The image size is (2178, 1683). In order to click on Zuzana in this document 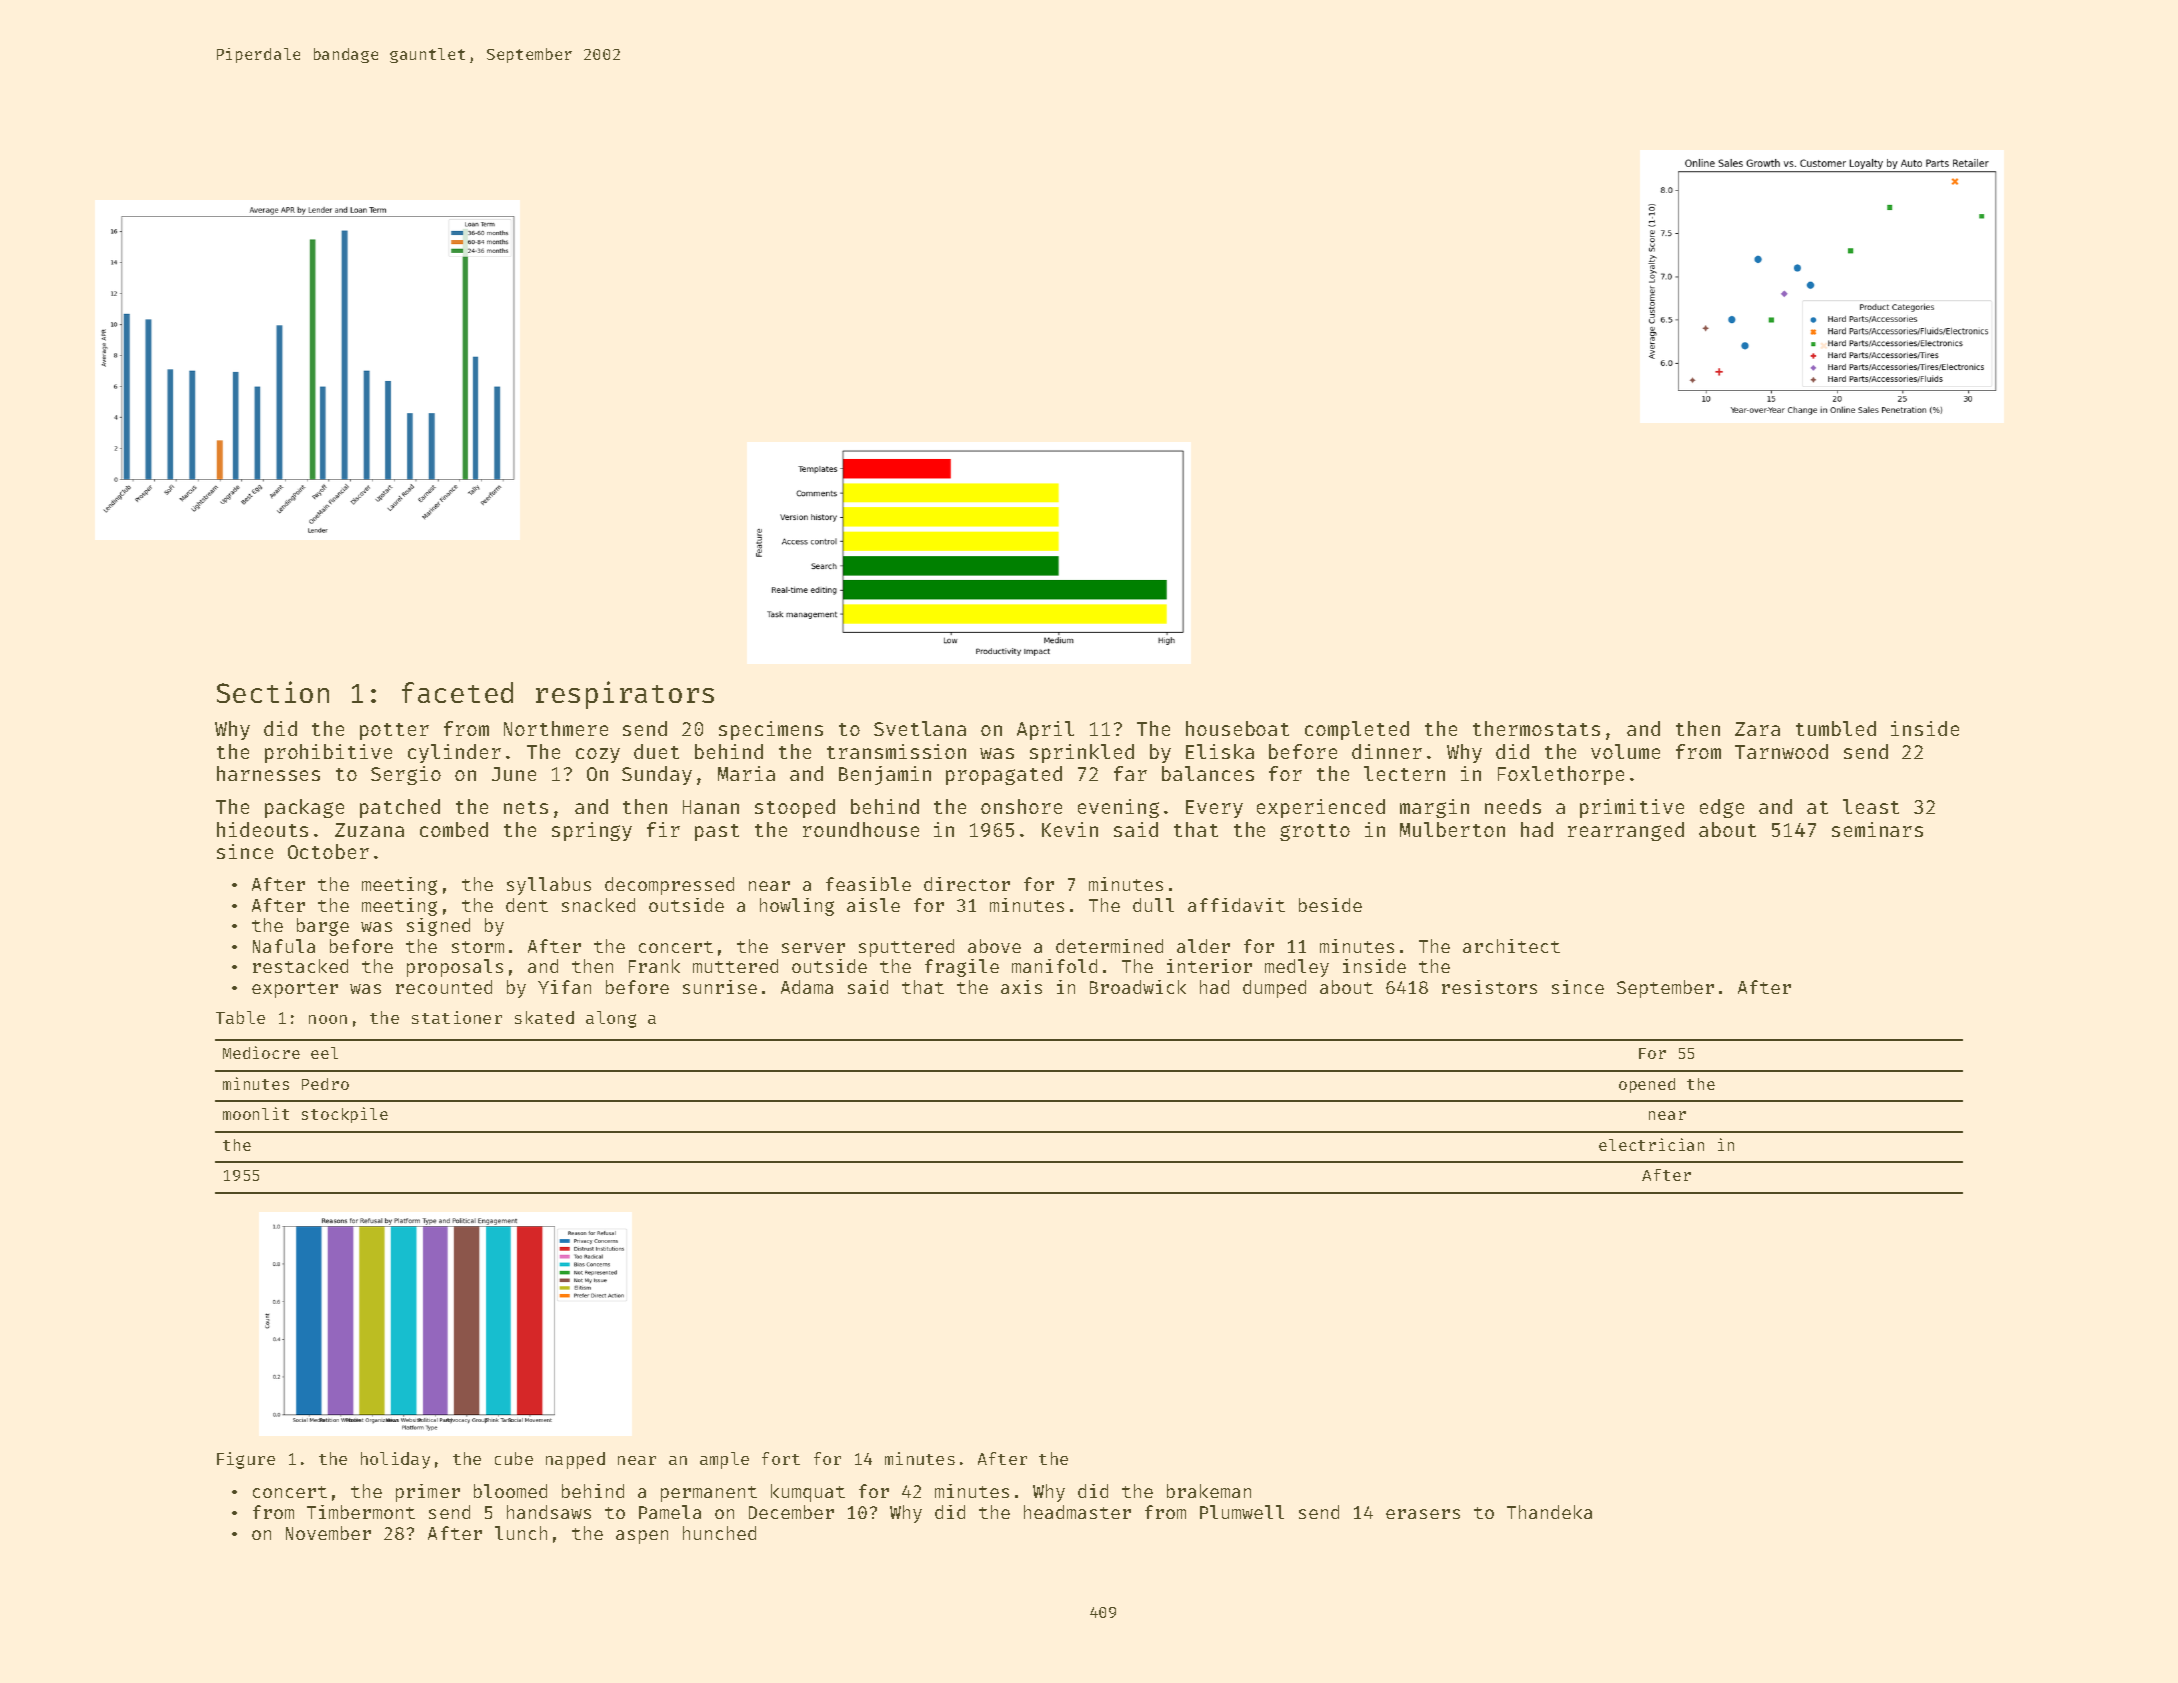, I will do `click(369, 830)`.
